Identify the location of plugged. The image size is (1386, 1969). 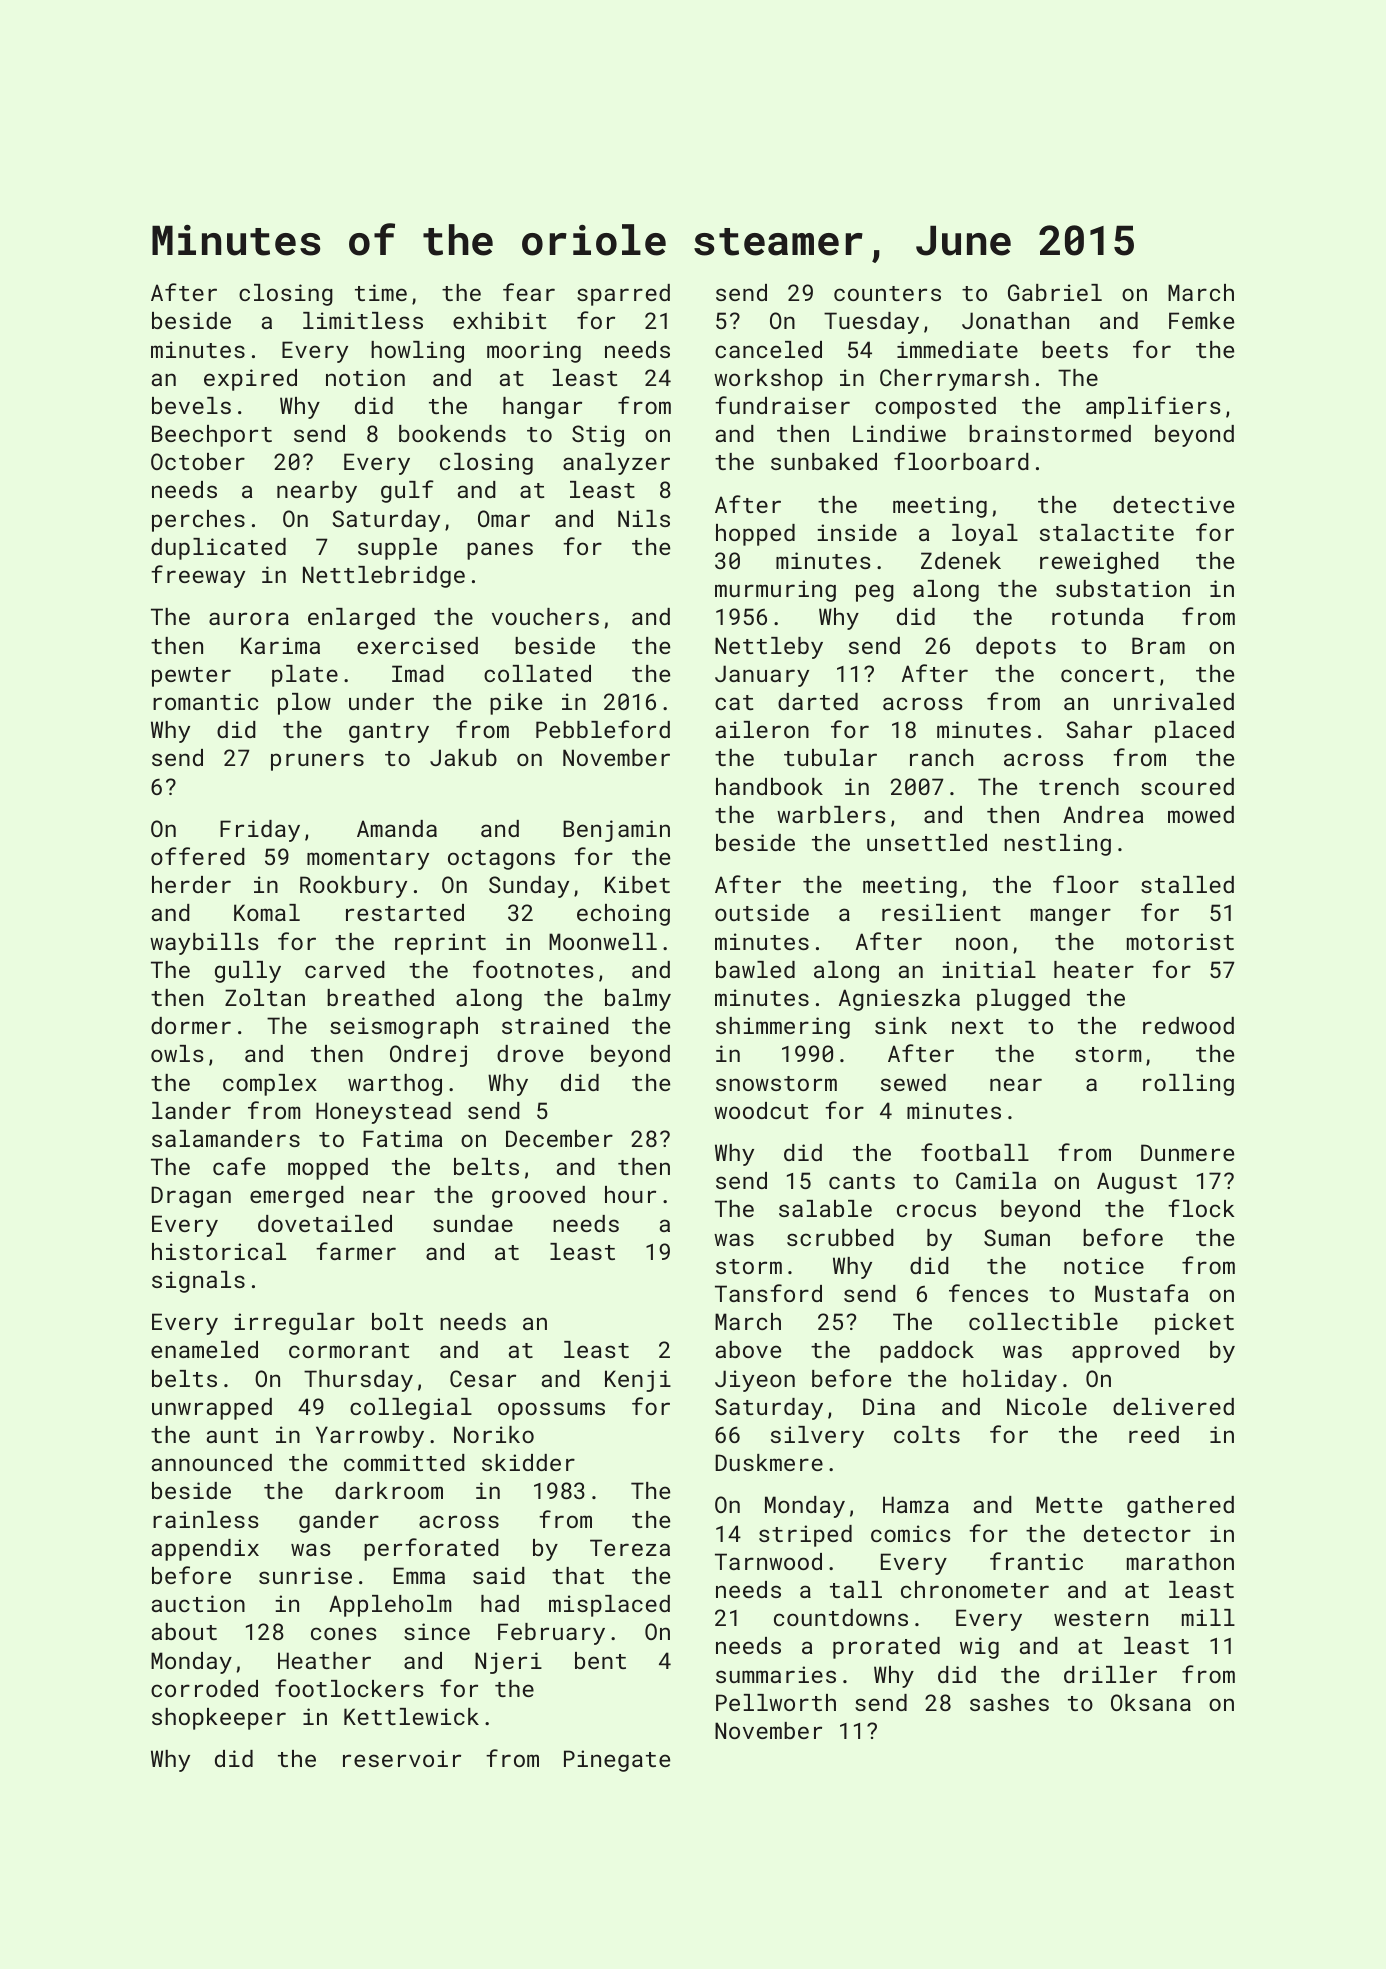
(1023, 1000).
